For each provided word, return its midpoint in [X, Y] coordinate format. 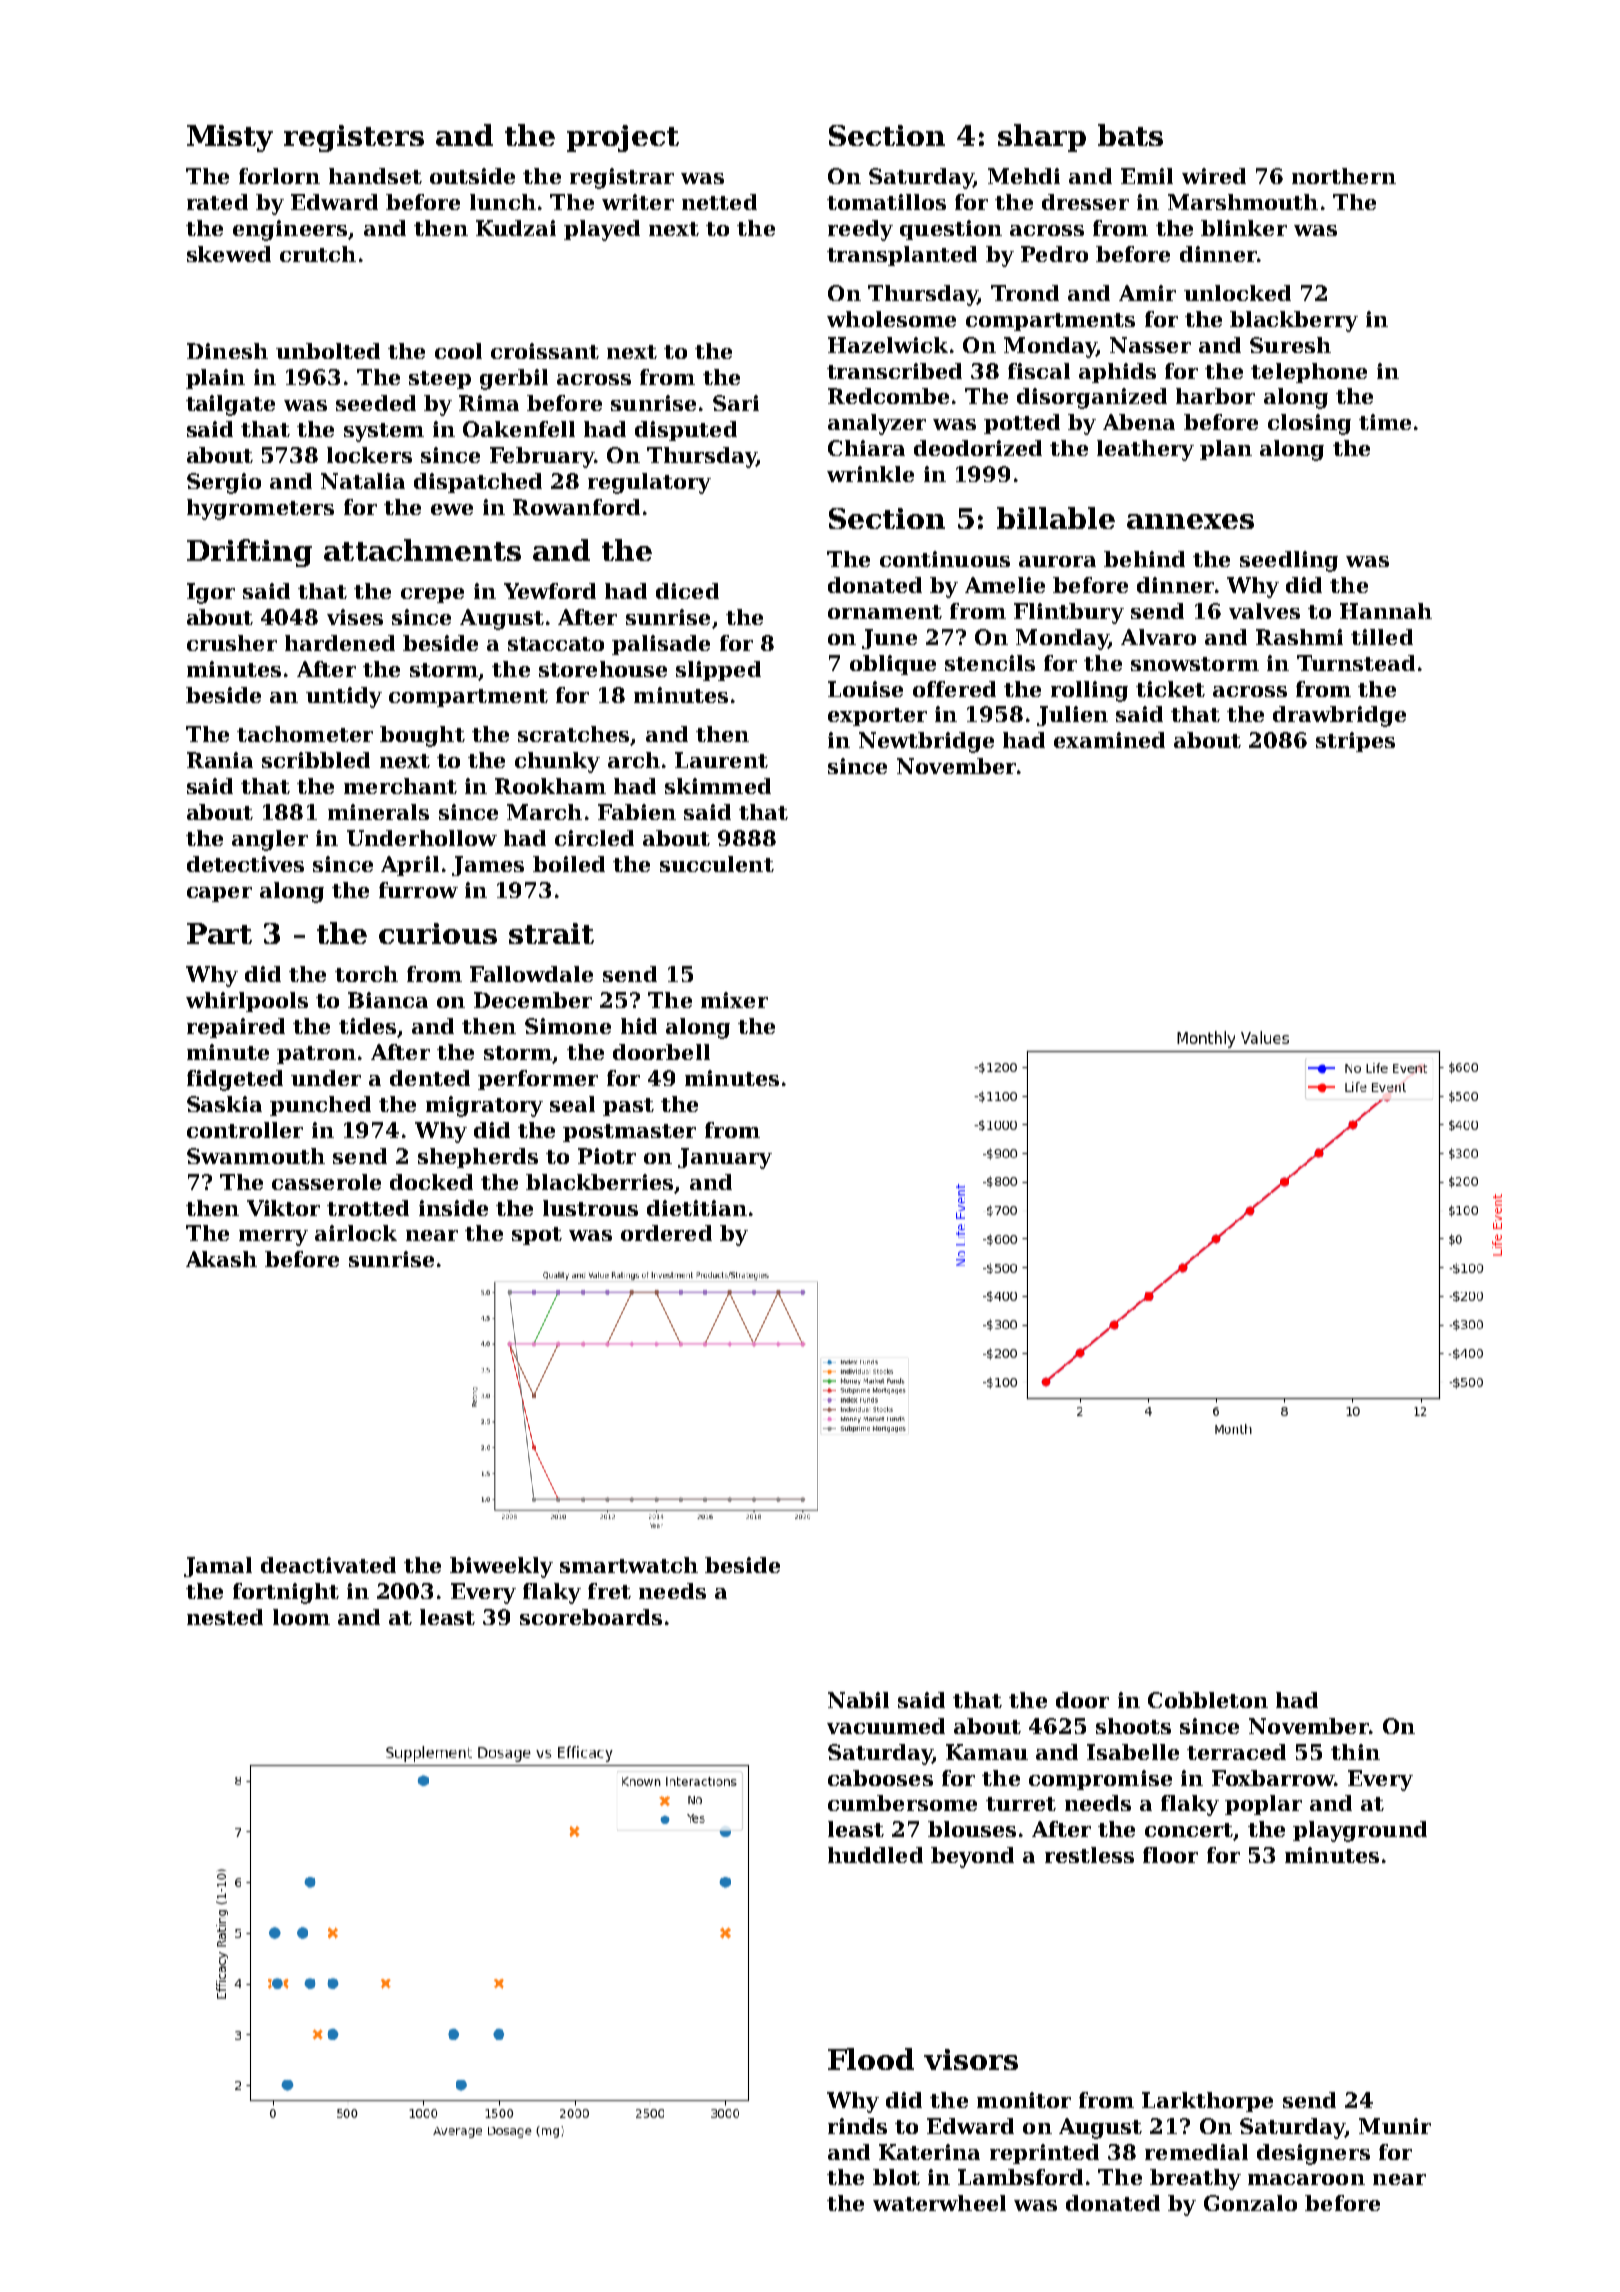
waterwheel [939, 2203]
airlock [356, 1233]
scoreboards [591, 1617]
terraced [1236, 1752]
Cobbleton [1208, 1700]
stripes [1355, 742]
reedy [860, 230]
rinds [857, 2126]
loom [301, 1617]
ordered [666, 1233]
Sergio [224, 483]
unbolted [328, 351]
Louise [865, 689]
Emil [1147, 176]
